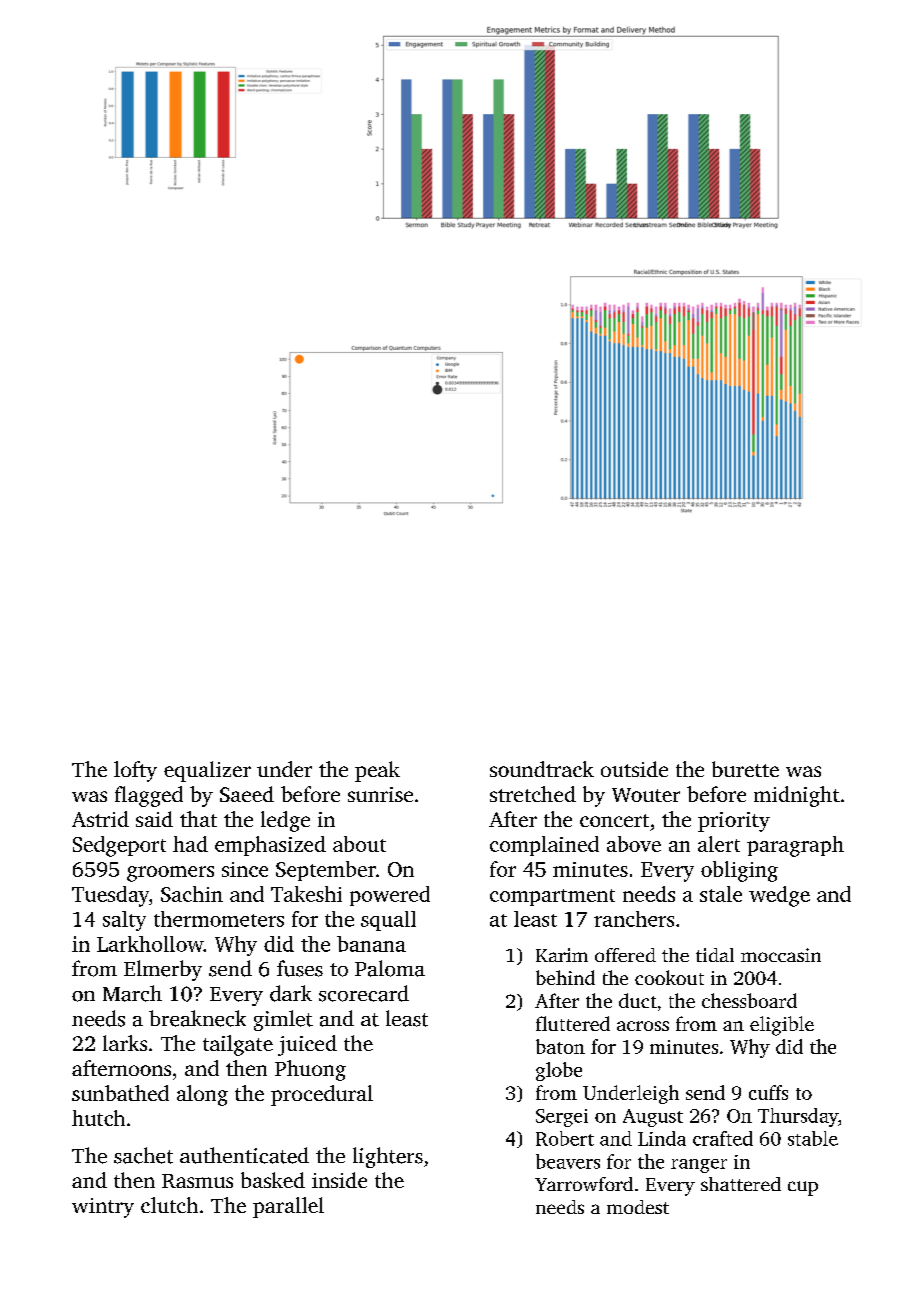 The image size is (924, 1311). I want to click on Yarrowford, so click(584, 1184).
